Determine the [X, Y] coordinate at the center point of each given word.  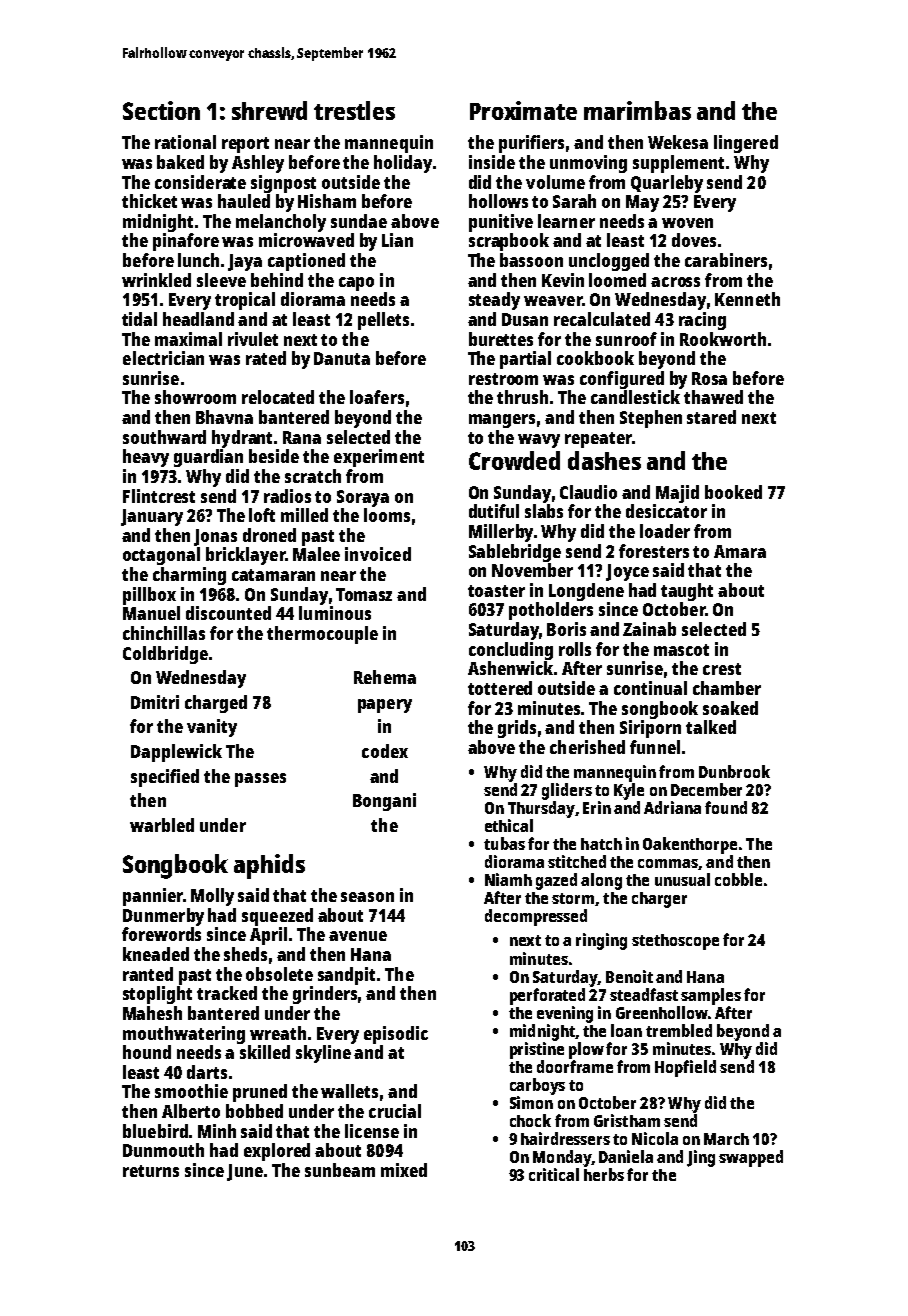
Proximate [523, 110]
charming [189, 576]
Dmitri [155, 702]
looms [387, 515]
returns [151, 1171]
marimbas [637, 110]
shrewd [269, 110]
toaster [496, 591]
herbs [604, 1174]
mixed [404, 1170]
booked [733, 492]
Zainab [649, 629]
